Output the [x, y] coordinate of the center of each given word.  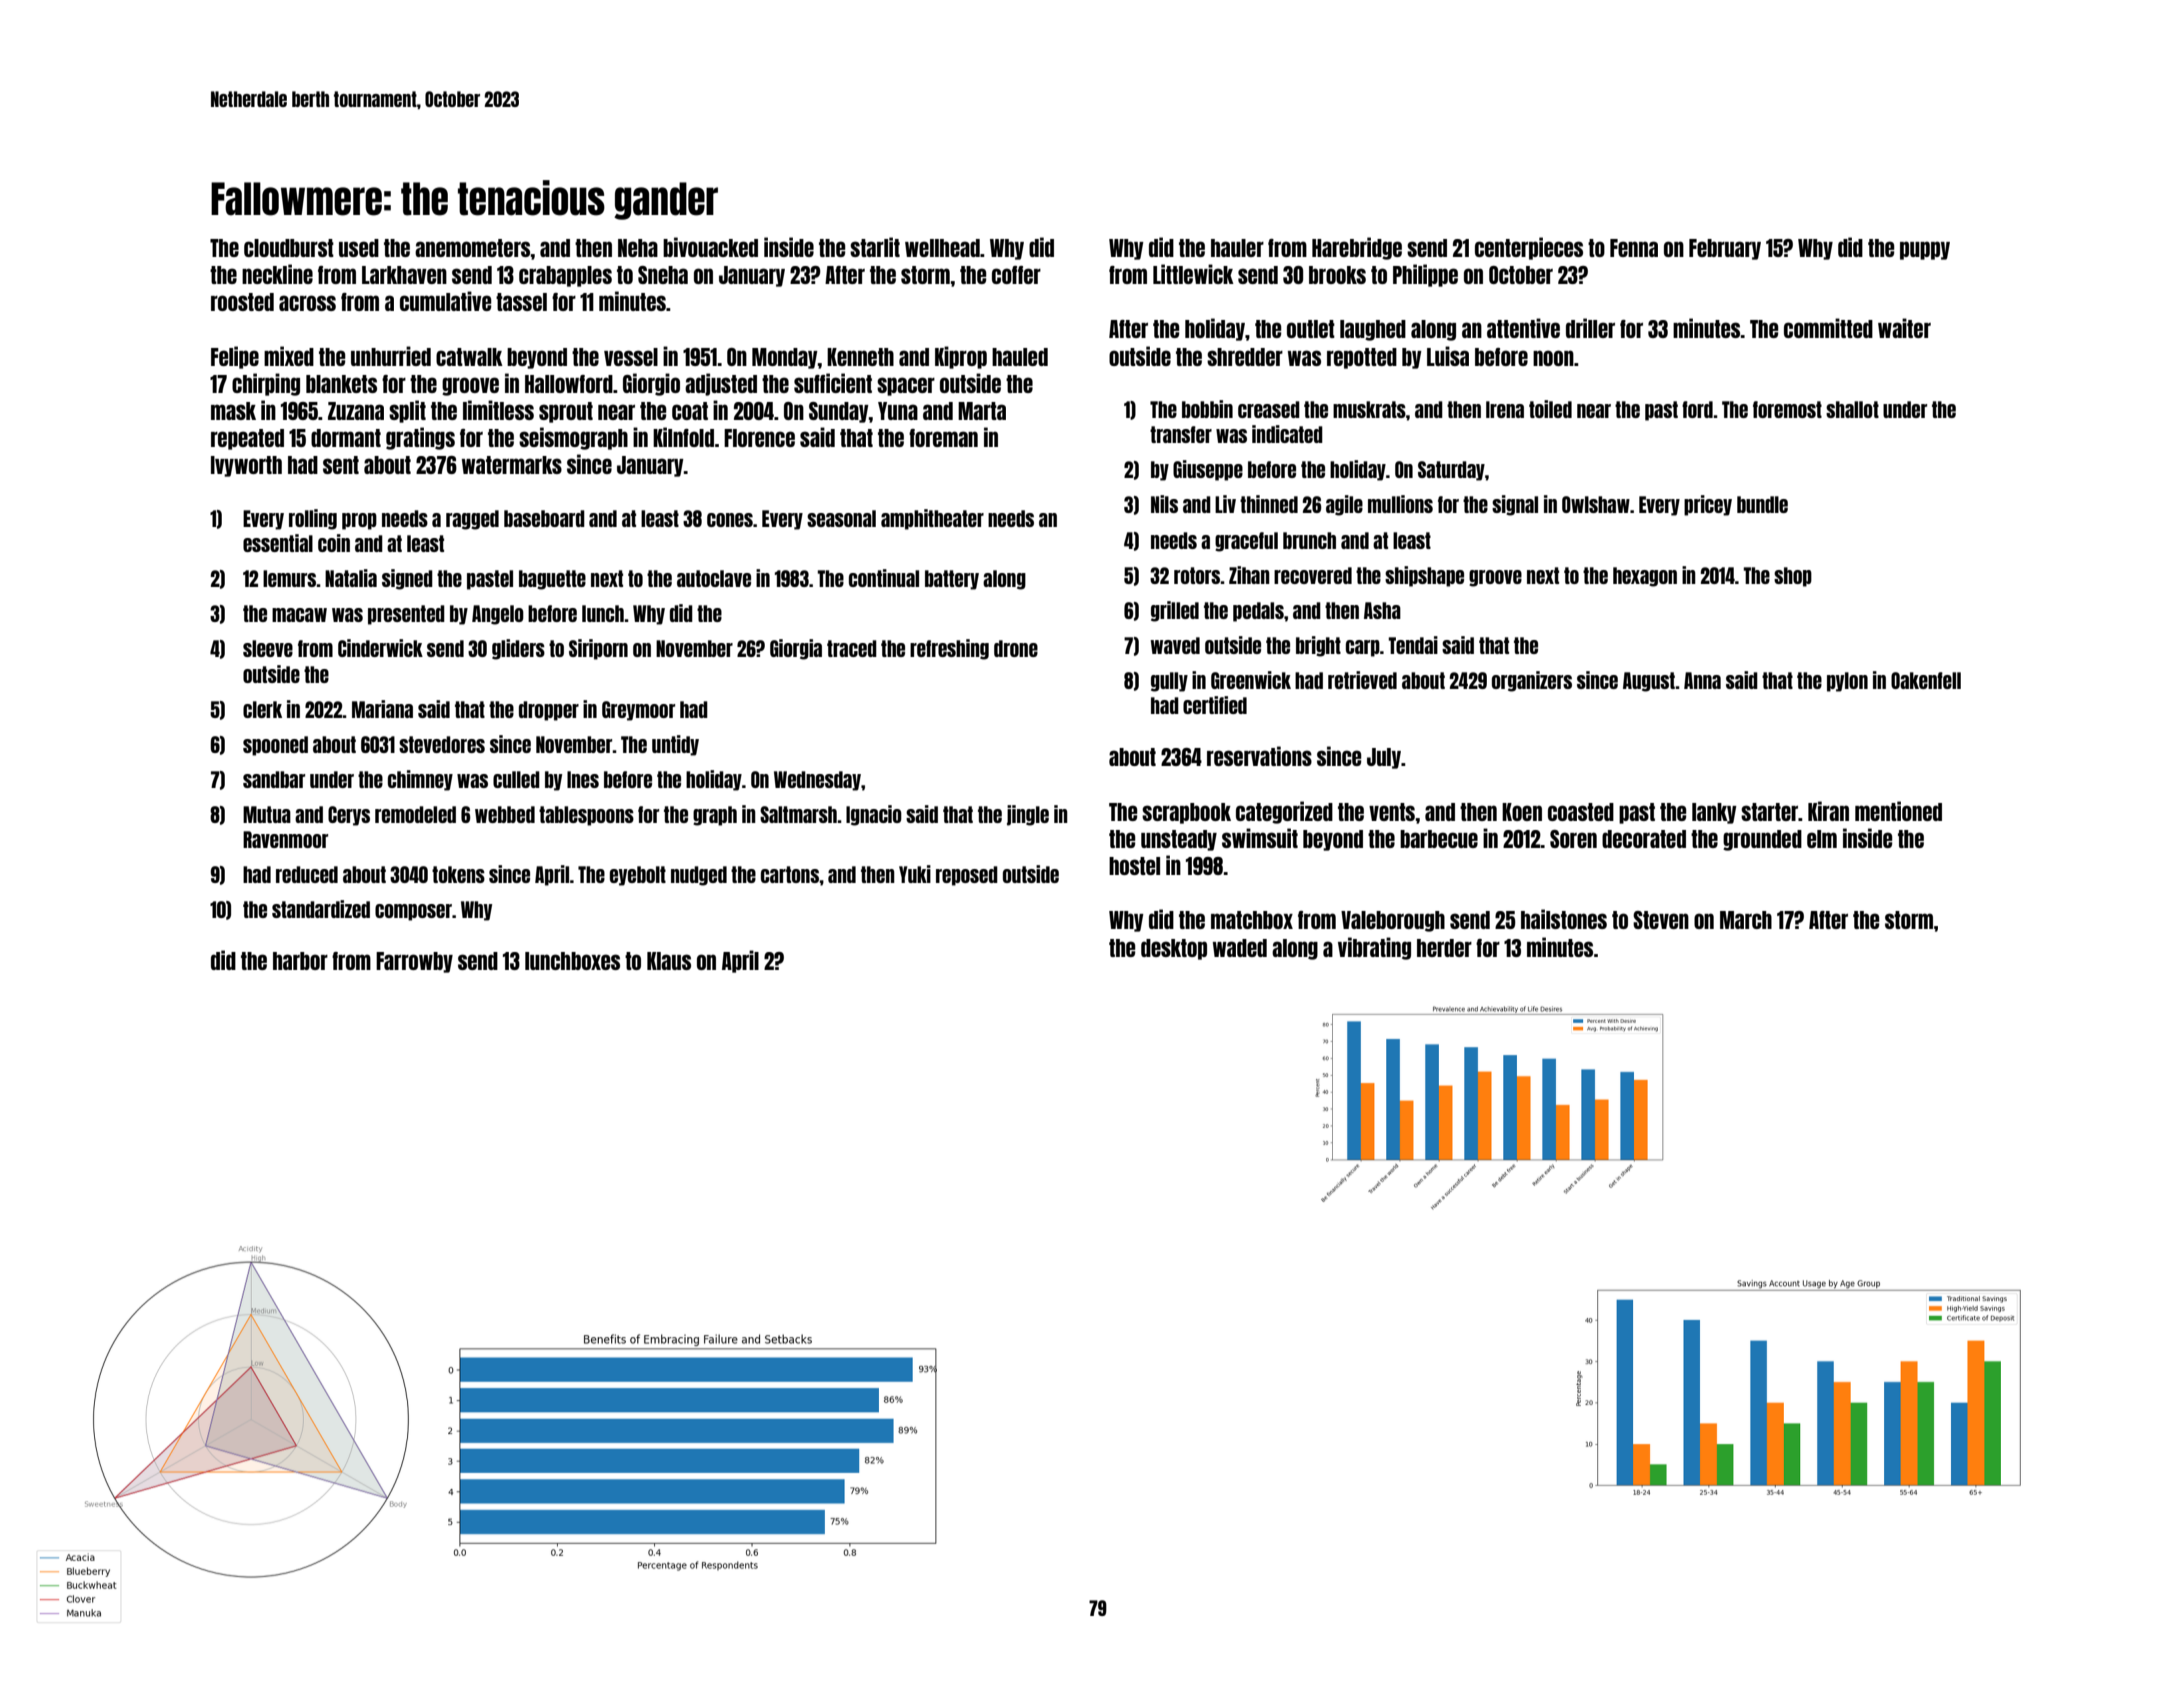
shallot [1852, 409]
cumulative [446, 301]
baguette [552, 580]
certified [1215, 705]
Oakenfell [1926, 680]
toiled [1550, 409]
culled [516, 779]
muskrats [1369, 409]
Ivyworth [246, 466]
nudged [699, 876]
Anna [1702, 680]
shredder [1245, 357]
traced [852, 648]
